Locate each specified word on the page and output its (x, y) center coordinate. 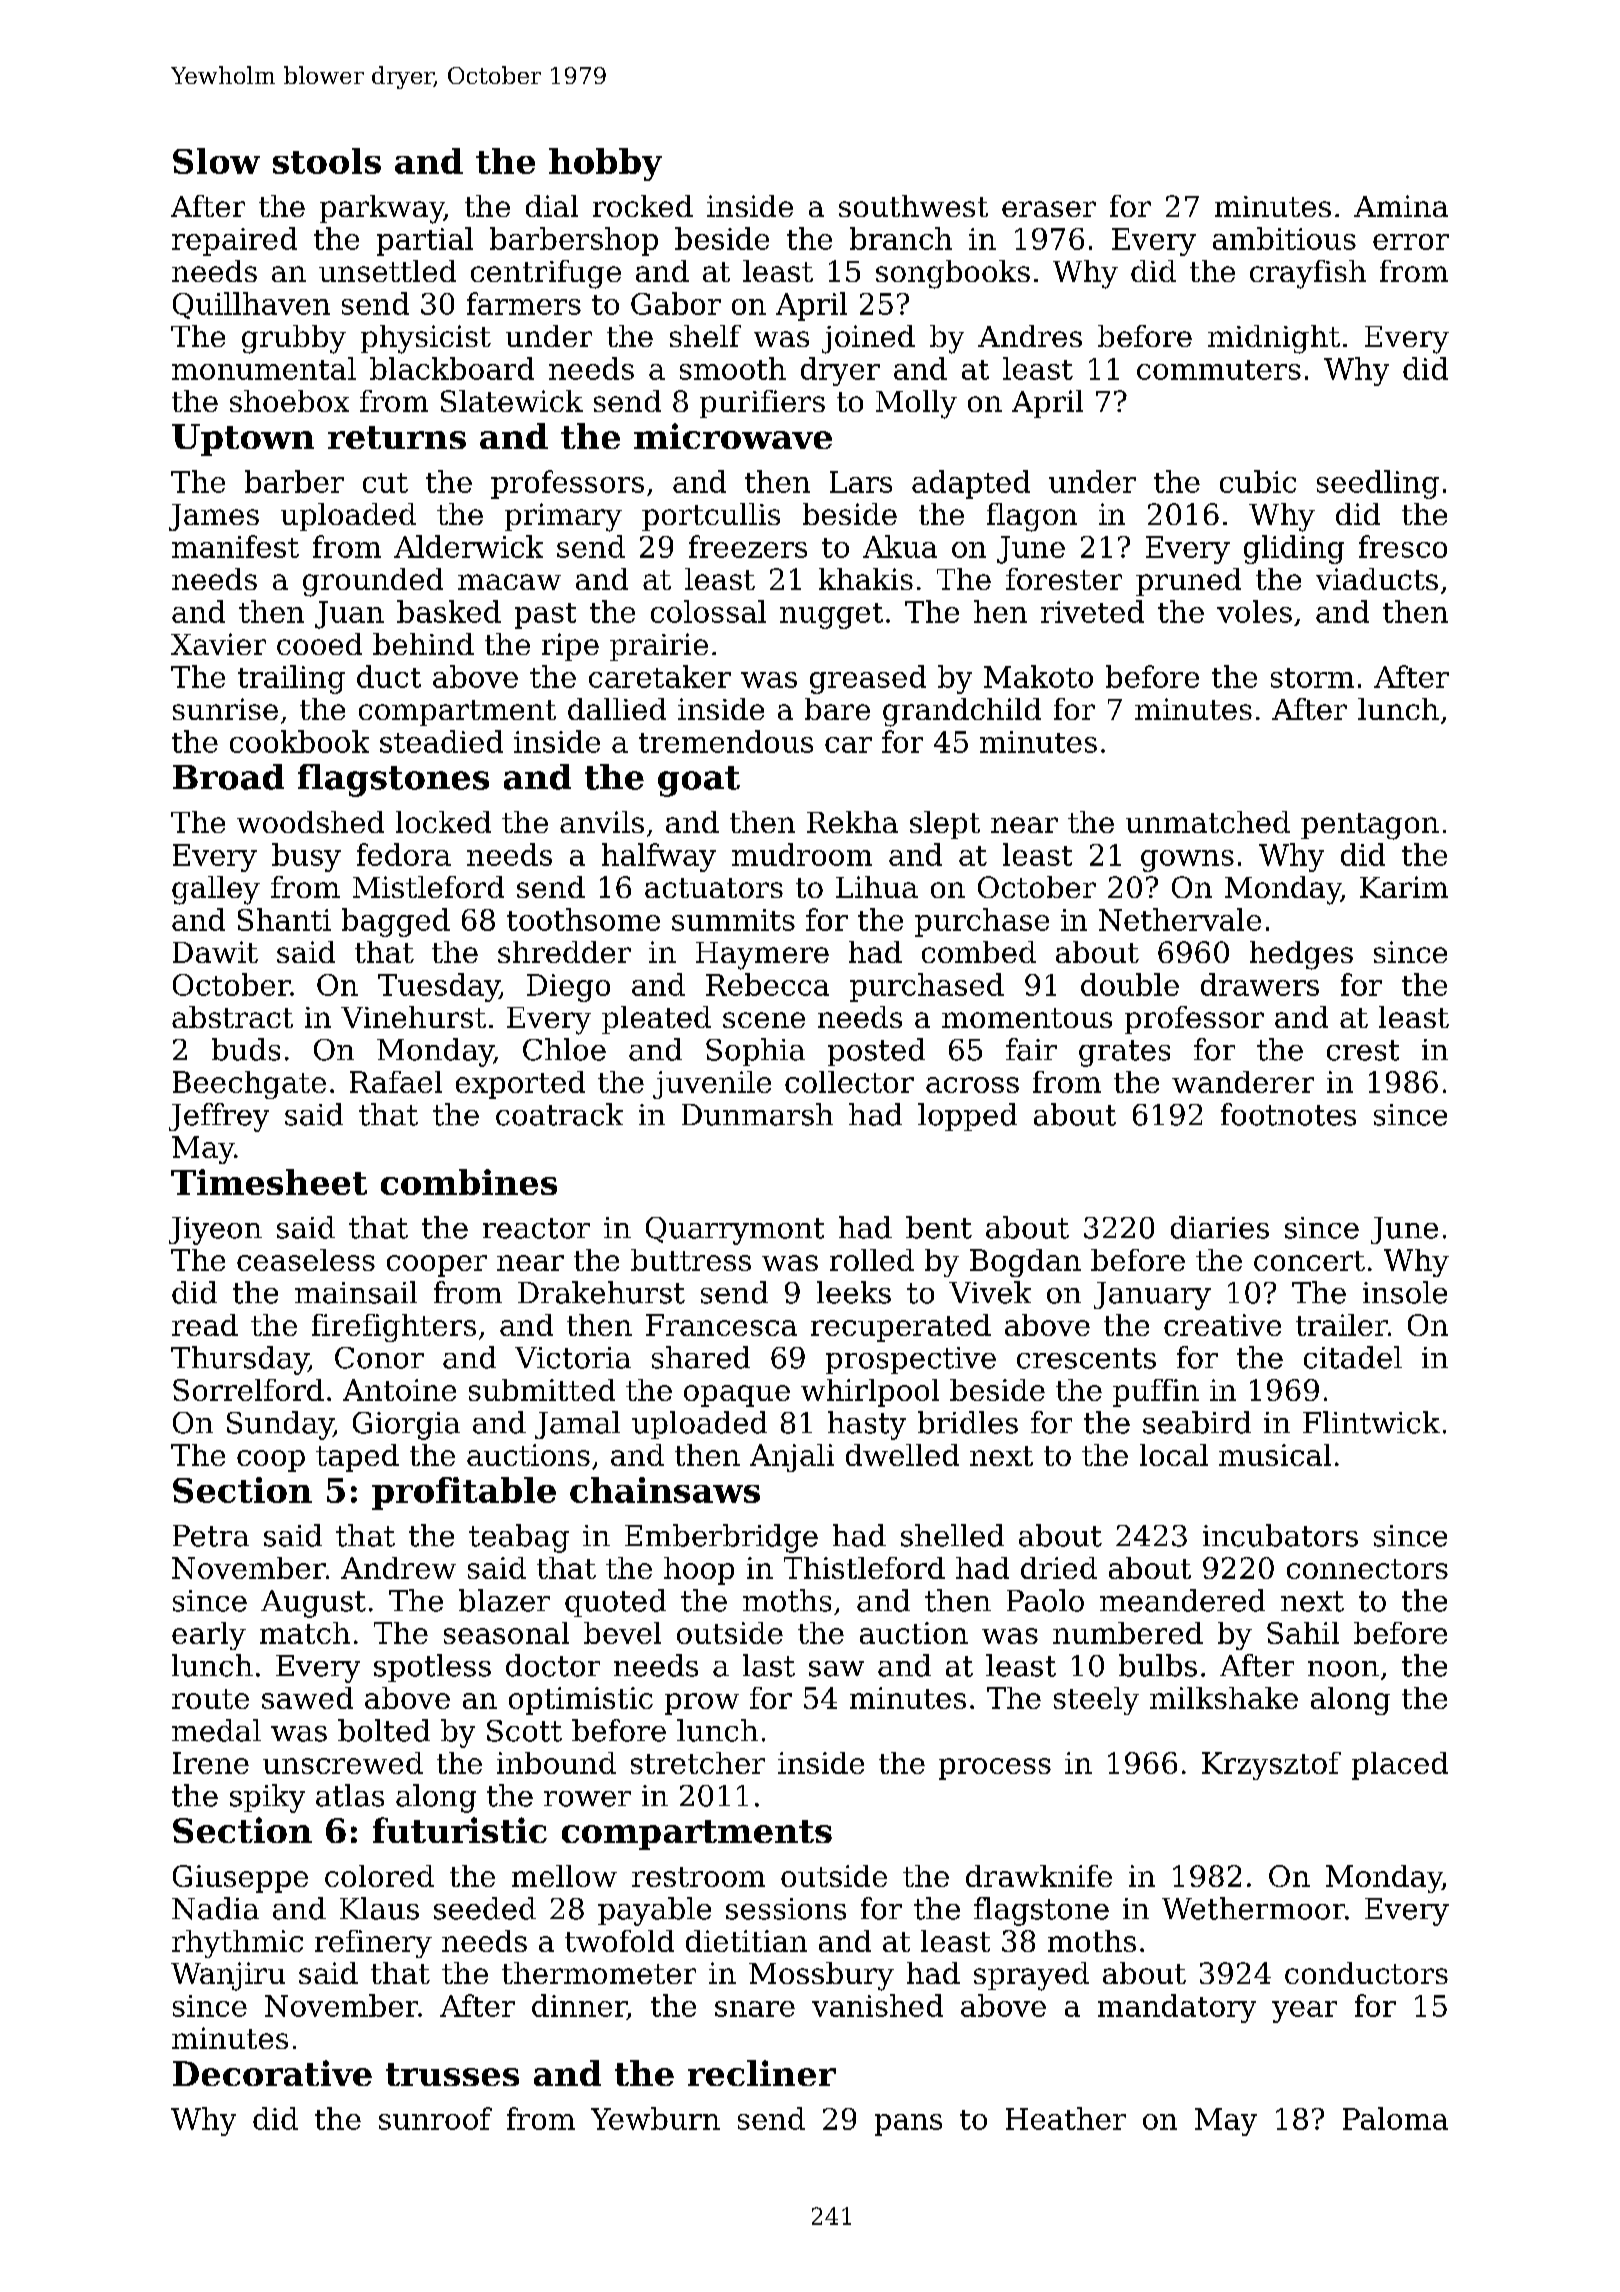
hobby (605, 164)
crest (1363, 1050)
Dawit (215, 952)
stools (327, 161)
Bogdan (1025, 1263)
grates (1124, 1053)
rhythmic (237, 1944)
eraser (1049, 209)
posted (876, 1052)
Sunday (280, 1425)
